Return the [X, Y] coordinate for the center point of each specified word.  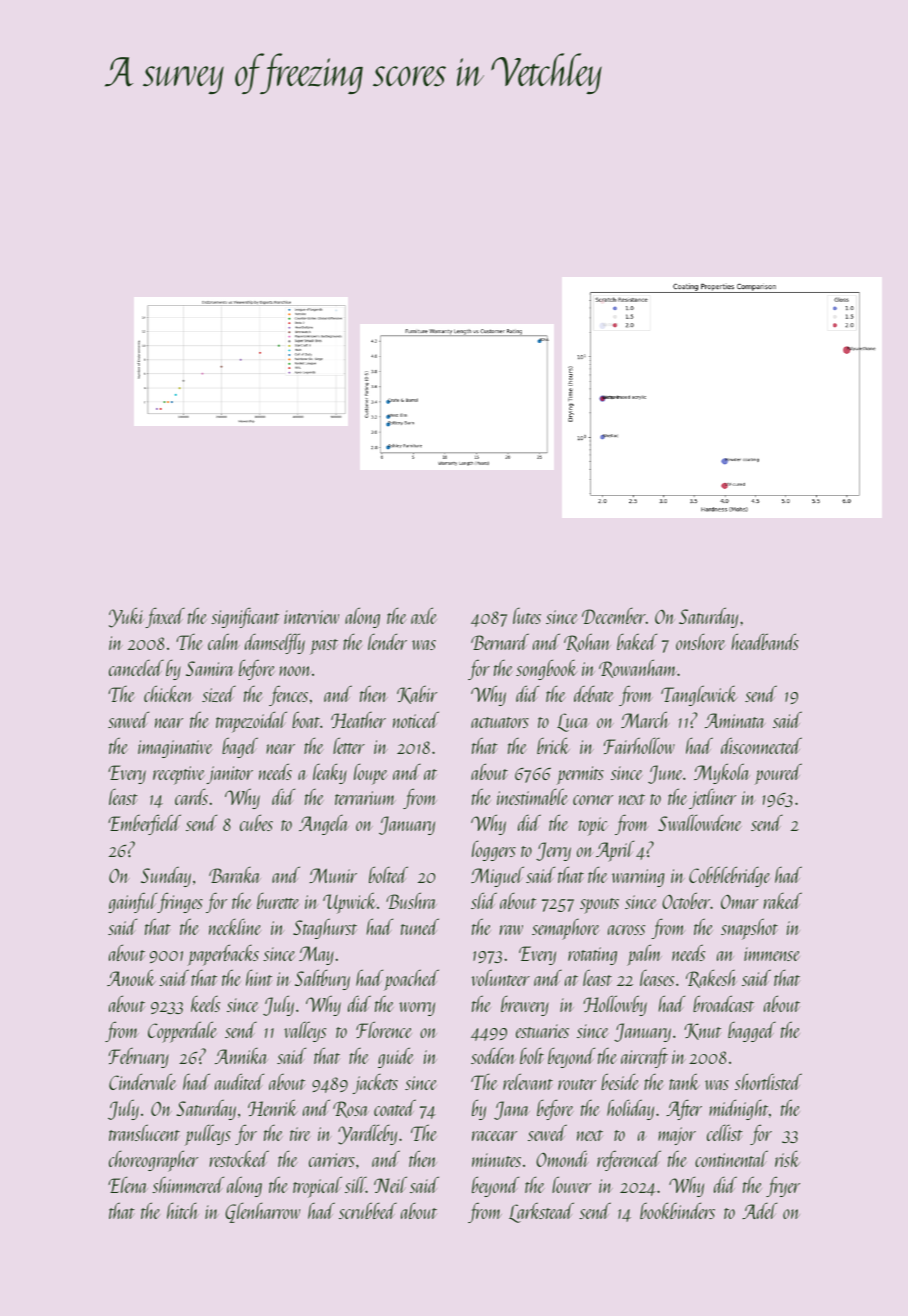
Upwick [350, 903]
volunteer [500, 977]
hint [259, 977]
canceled [136, 668]
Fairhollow [639, 745]
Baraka [235, 875]
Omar [739, 901]
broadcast [723, 1003]
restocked [239, 1158]
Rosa [351, 1109]
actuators [500, 722]
